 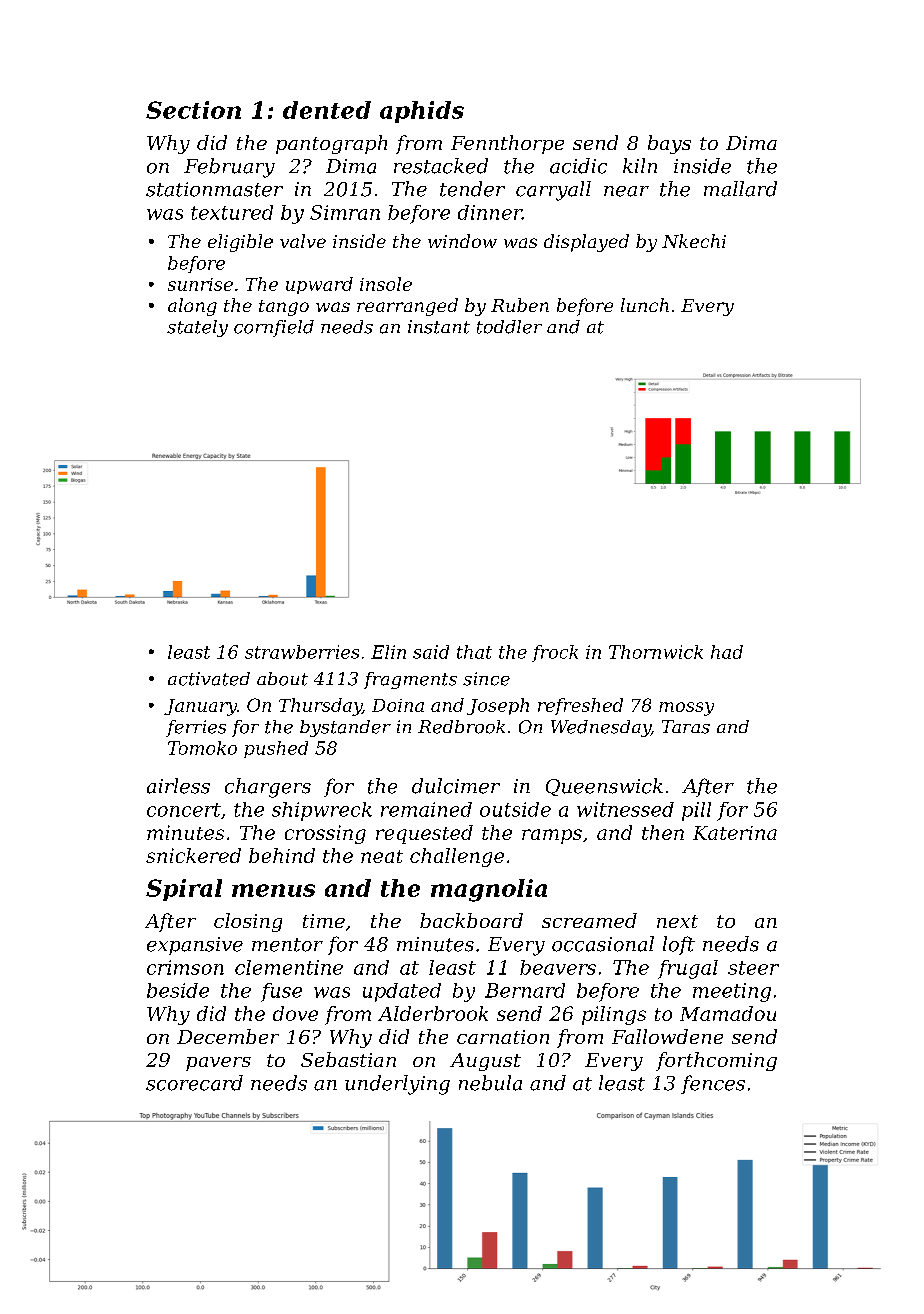 What do you see at coordinates (735, 833) in the screenshot?
I see `Katerina` at bounding box center [735, 833].
